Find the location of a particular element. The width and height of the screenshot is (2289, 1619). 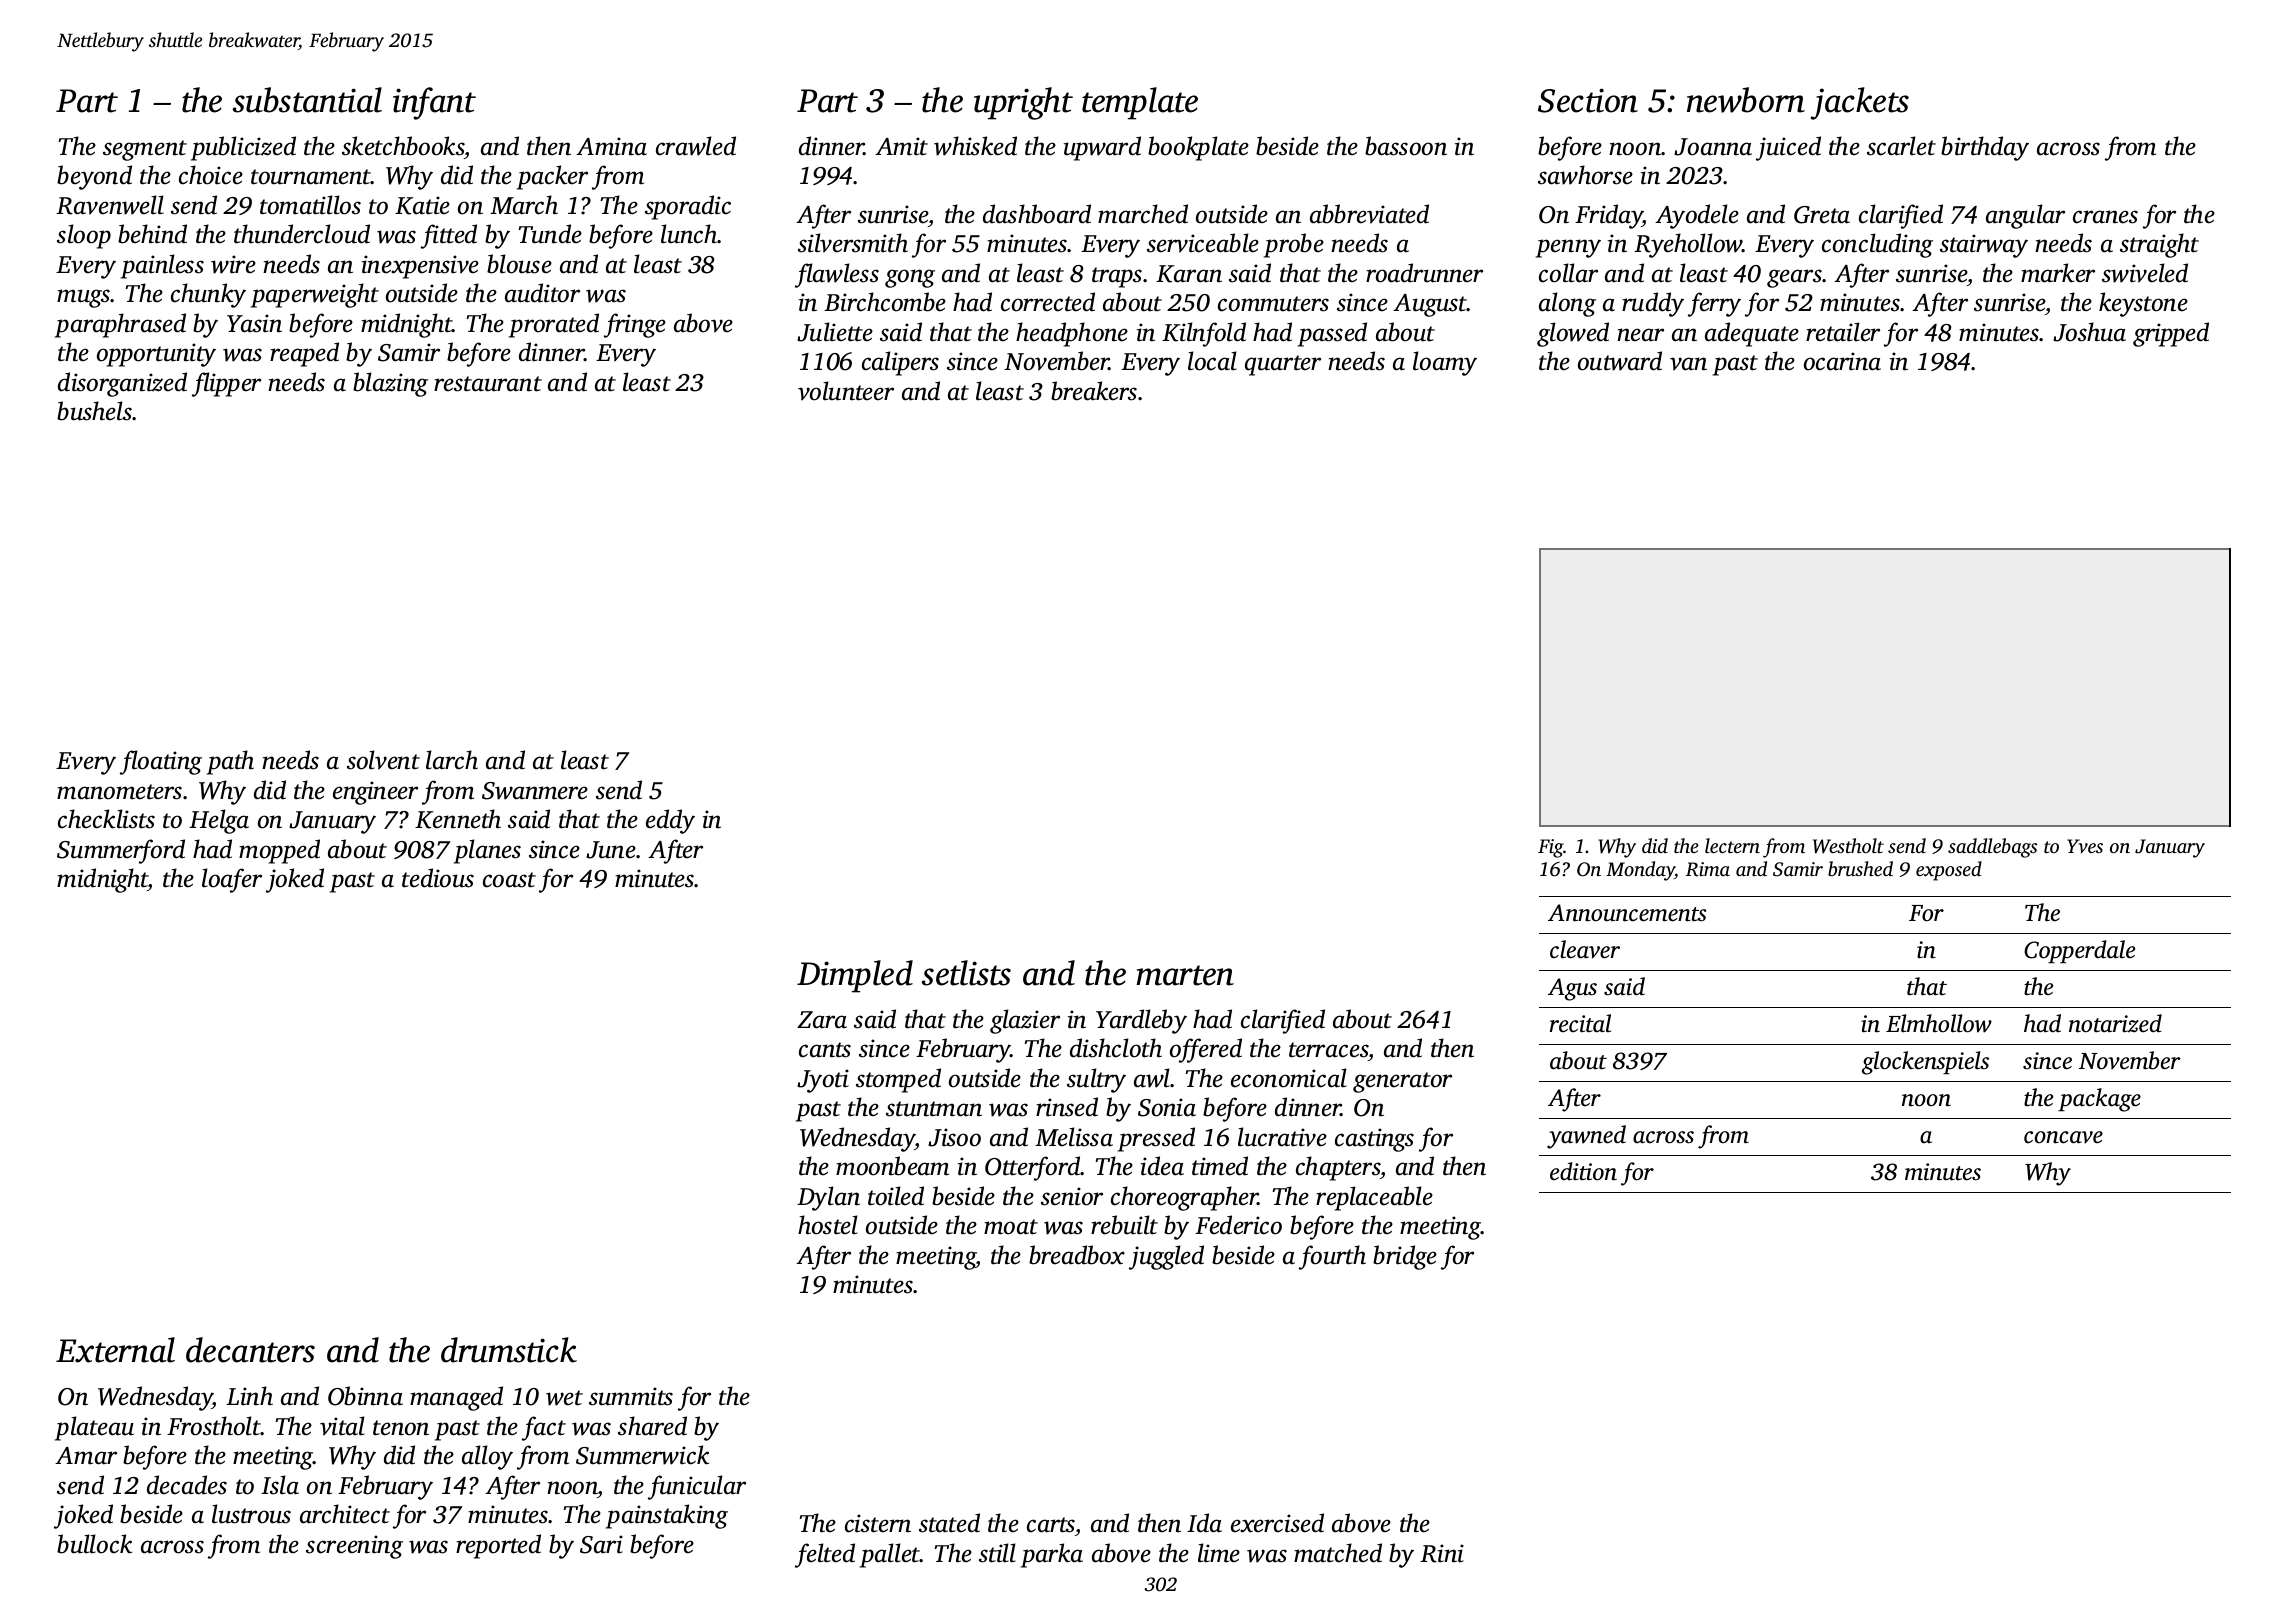

flawless is located at coordinates (837, 275).
